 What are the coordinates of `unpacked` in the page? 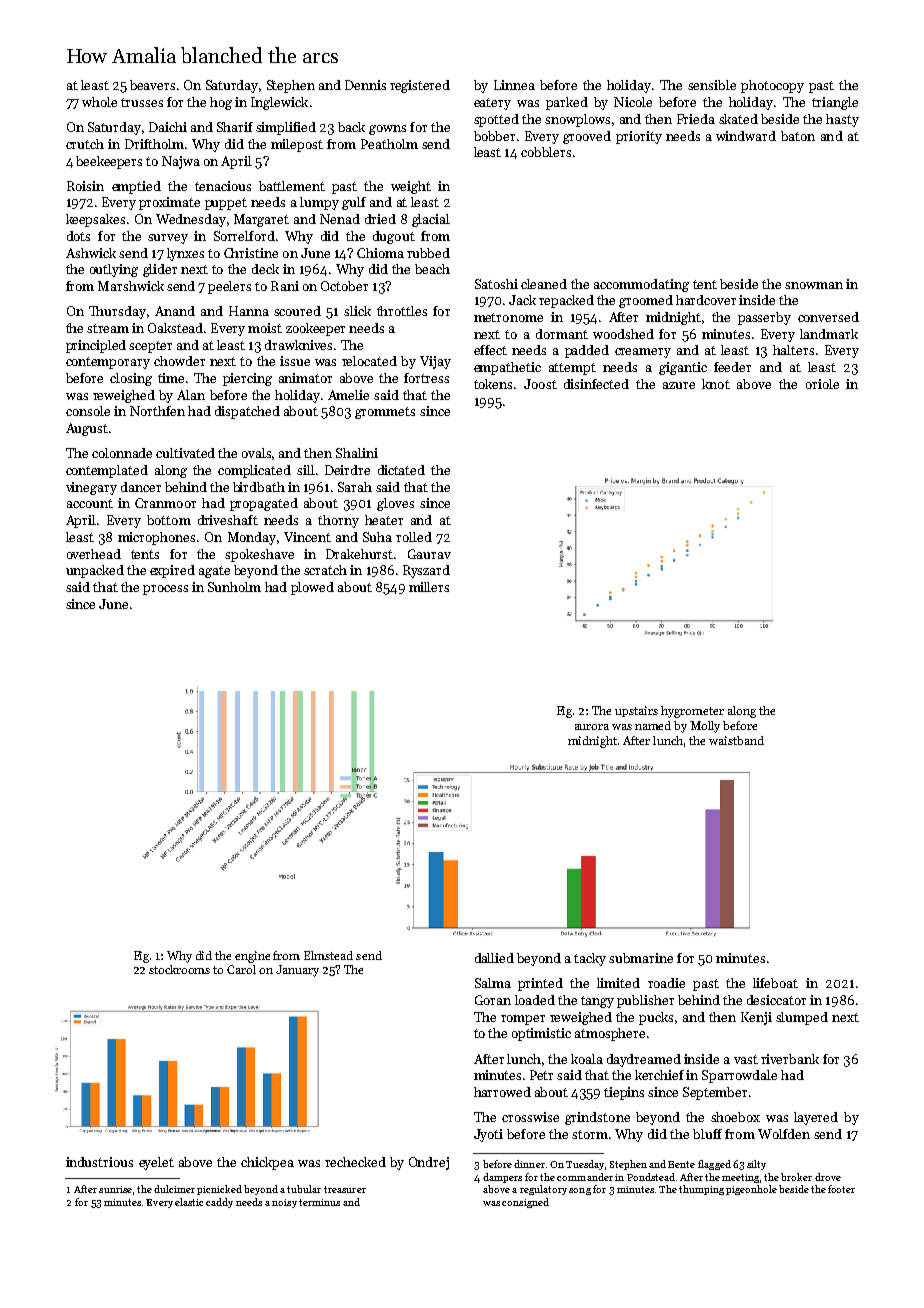 It's located at (95, 571).
